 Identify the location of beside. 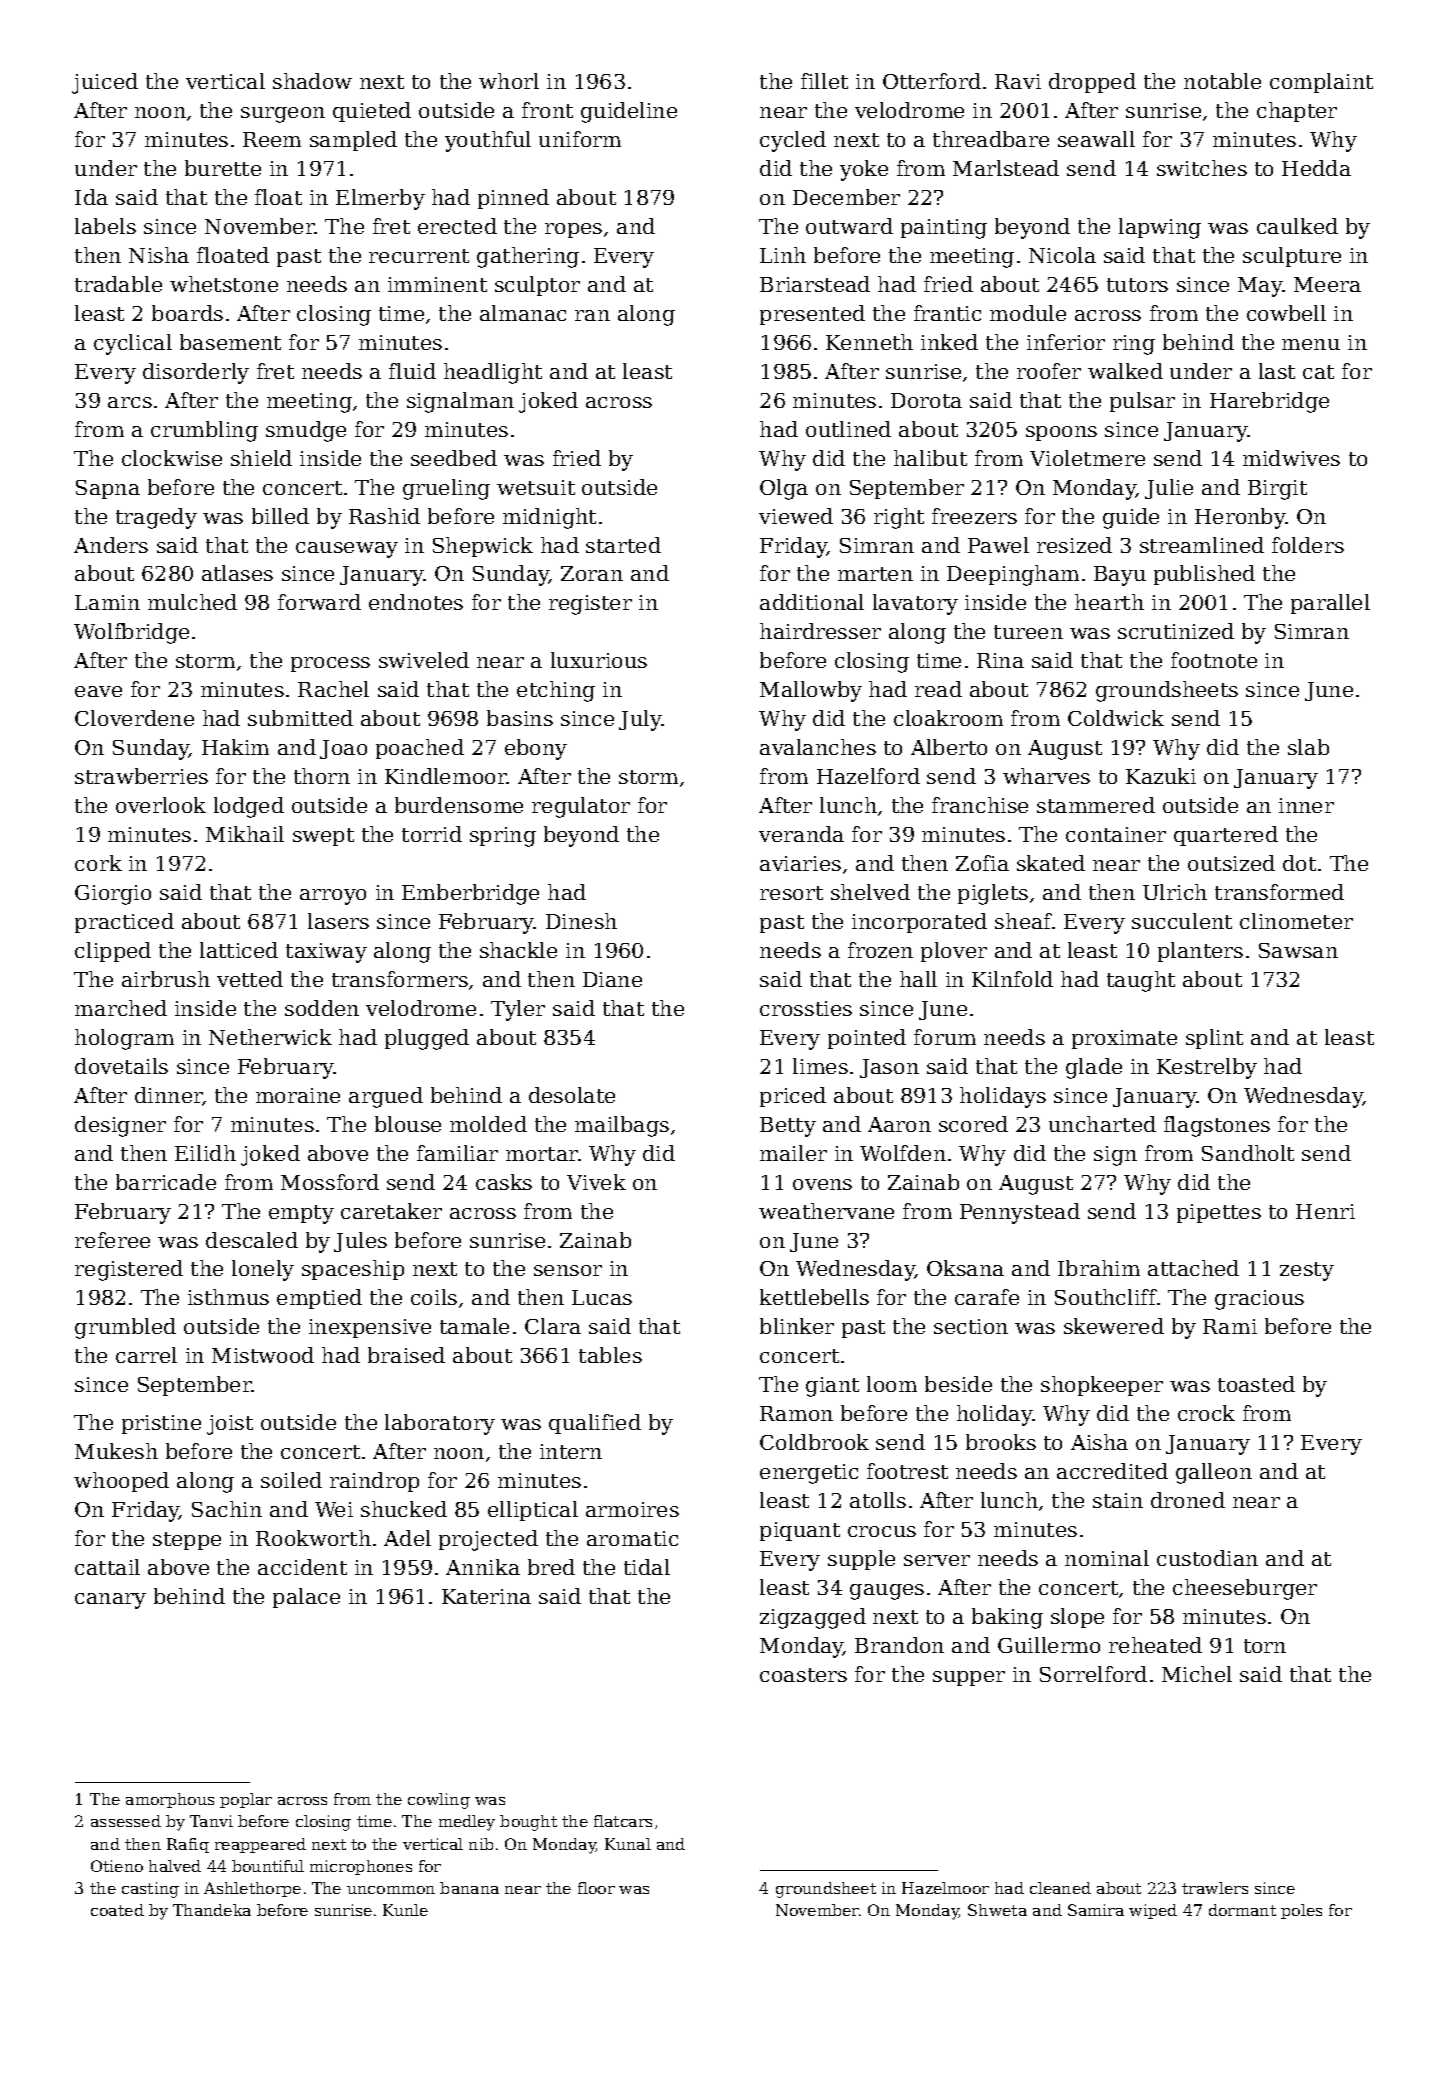
(958, 1384).
